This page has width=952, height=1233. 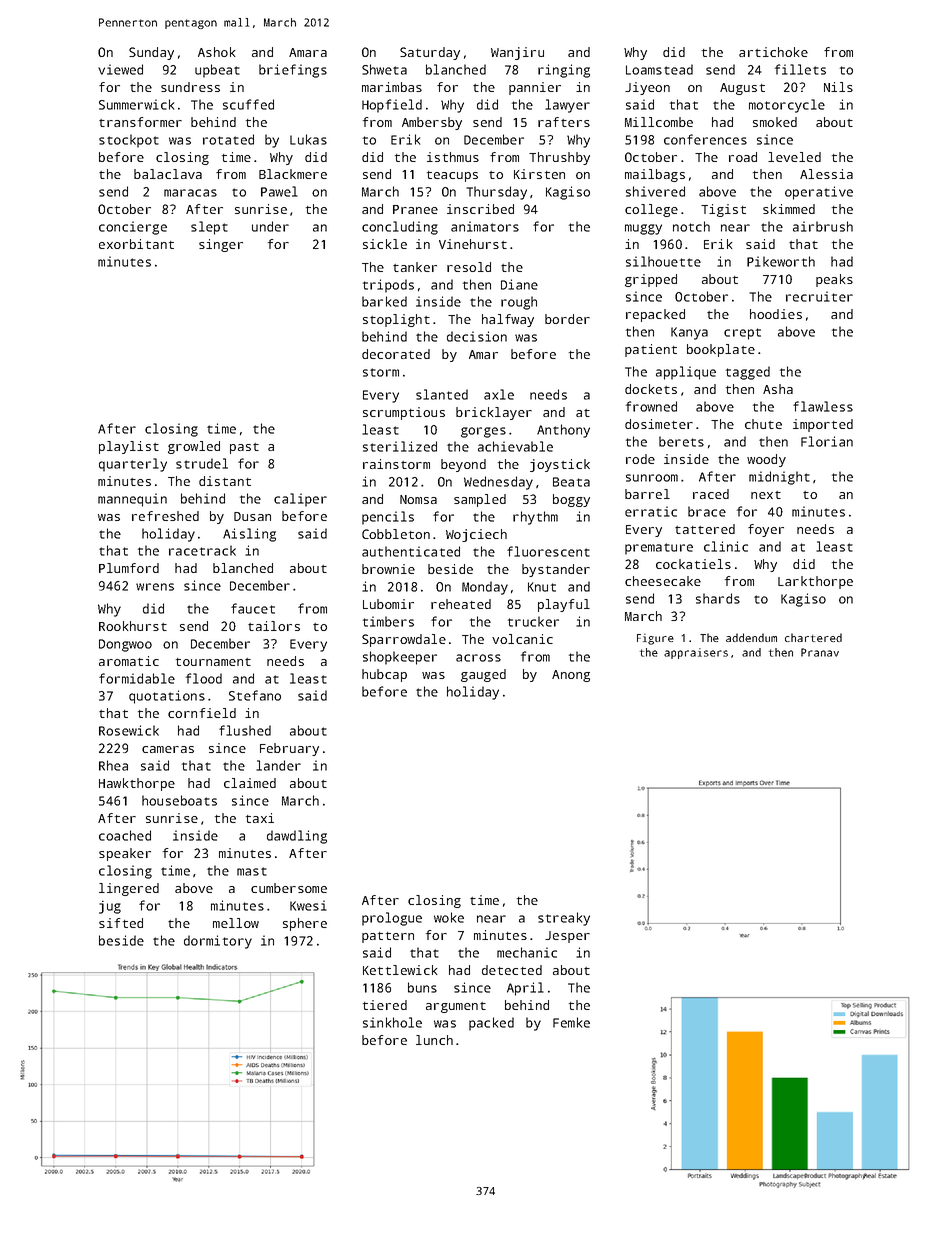 What do you see at coordinates (121, 923) in the page?
I see `sifted` at bounding box center [121, 923].
